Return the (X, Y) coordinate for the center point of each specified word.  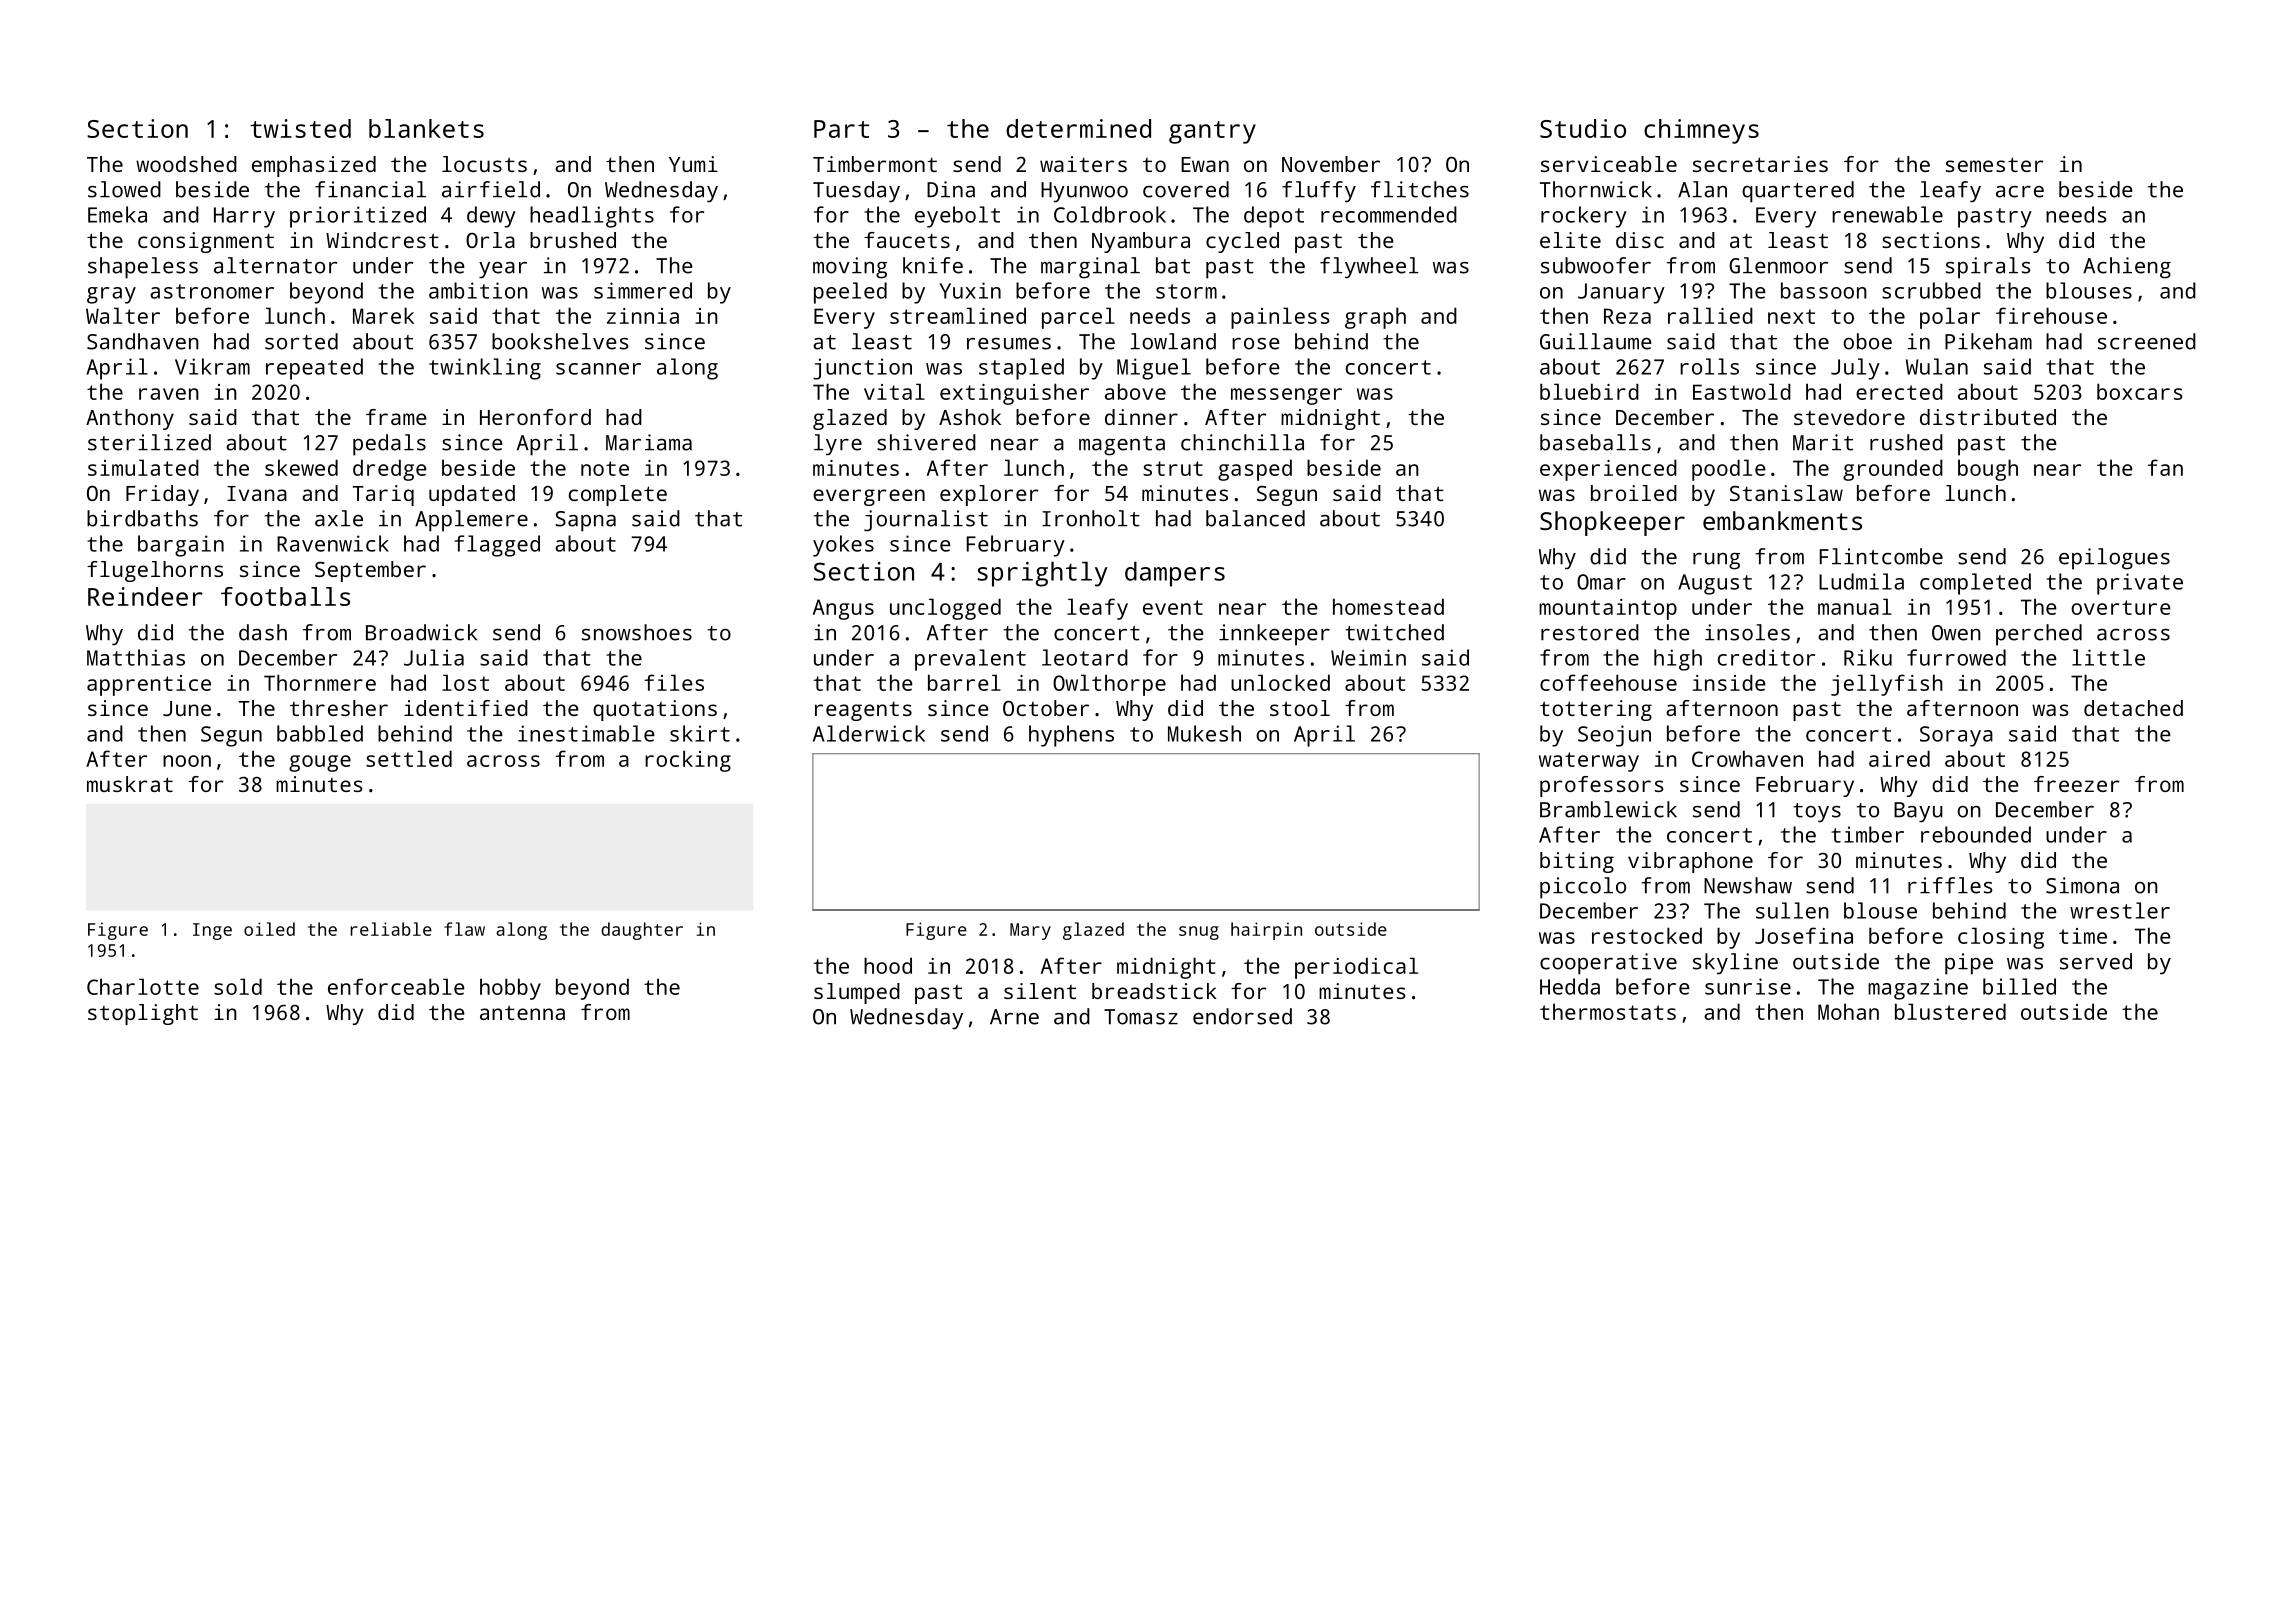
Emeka (117, 214)
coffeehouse (1608, 682)
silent (1040, 991)
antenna (522, 1012)
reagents (863, 711)
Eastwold (1742, 391)
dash (263, 632)
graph (1375, 318)
